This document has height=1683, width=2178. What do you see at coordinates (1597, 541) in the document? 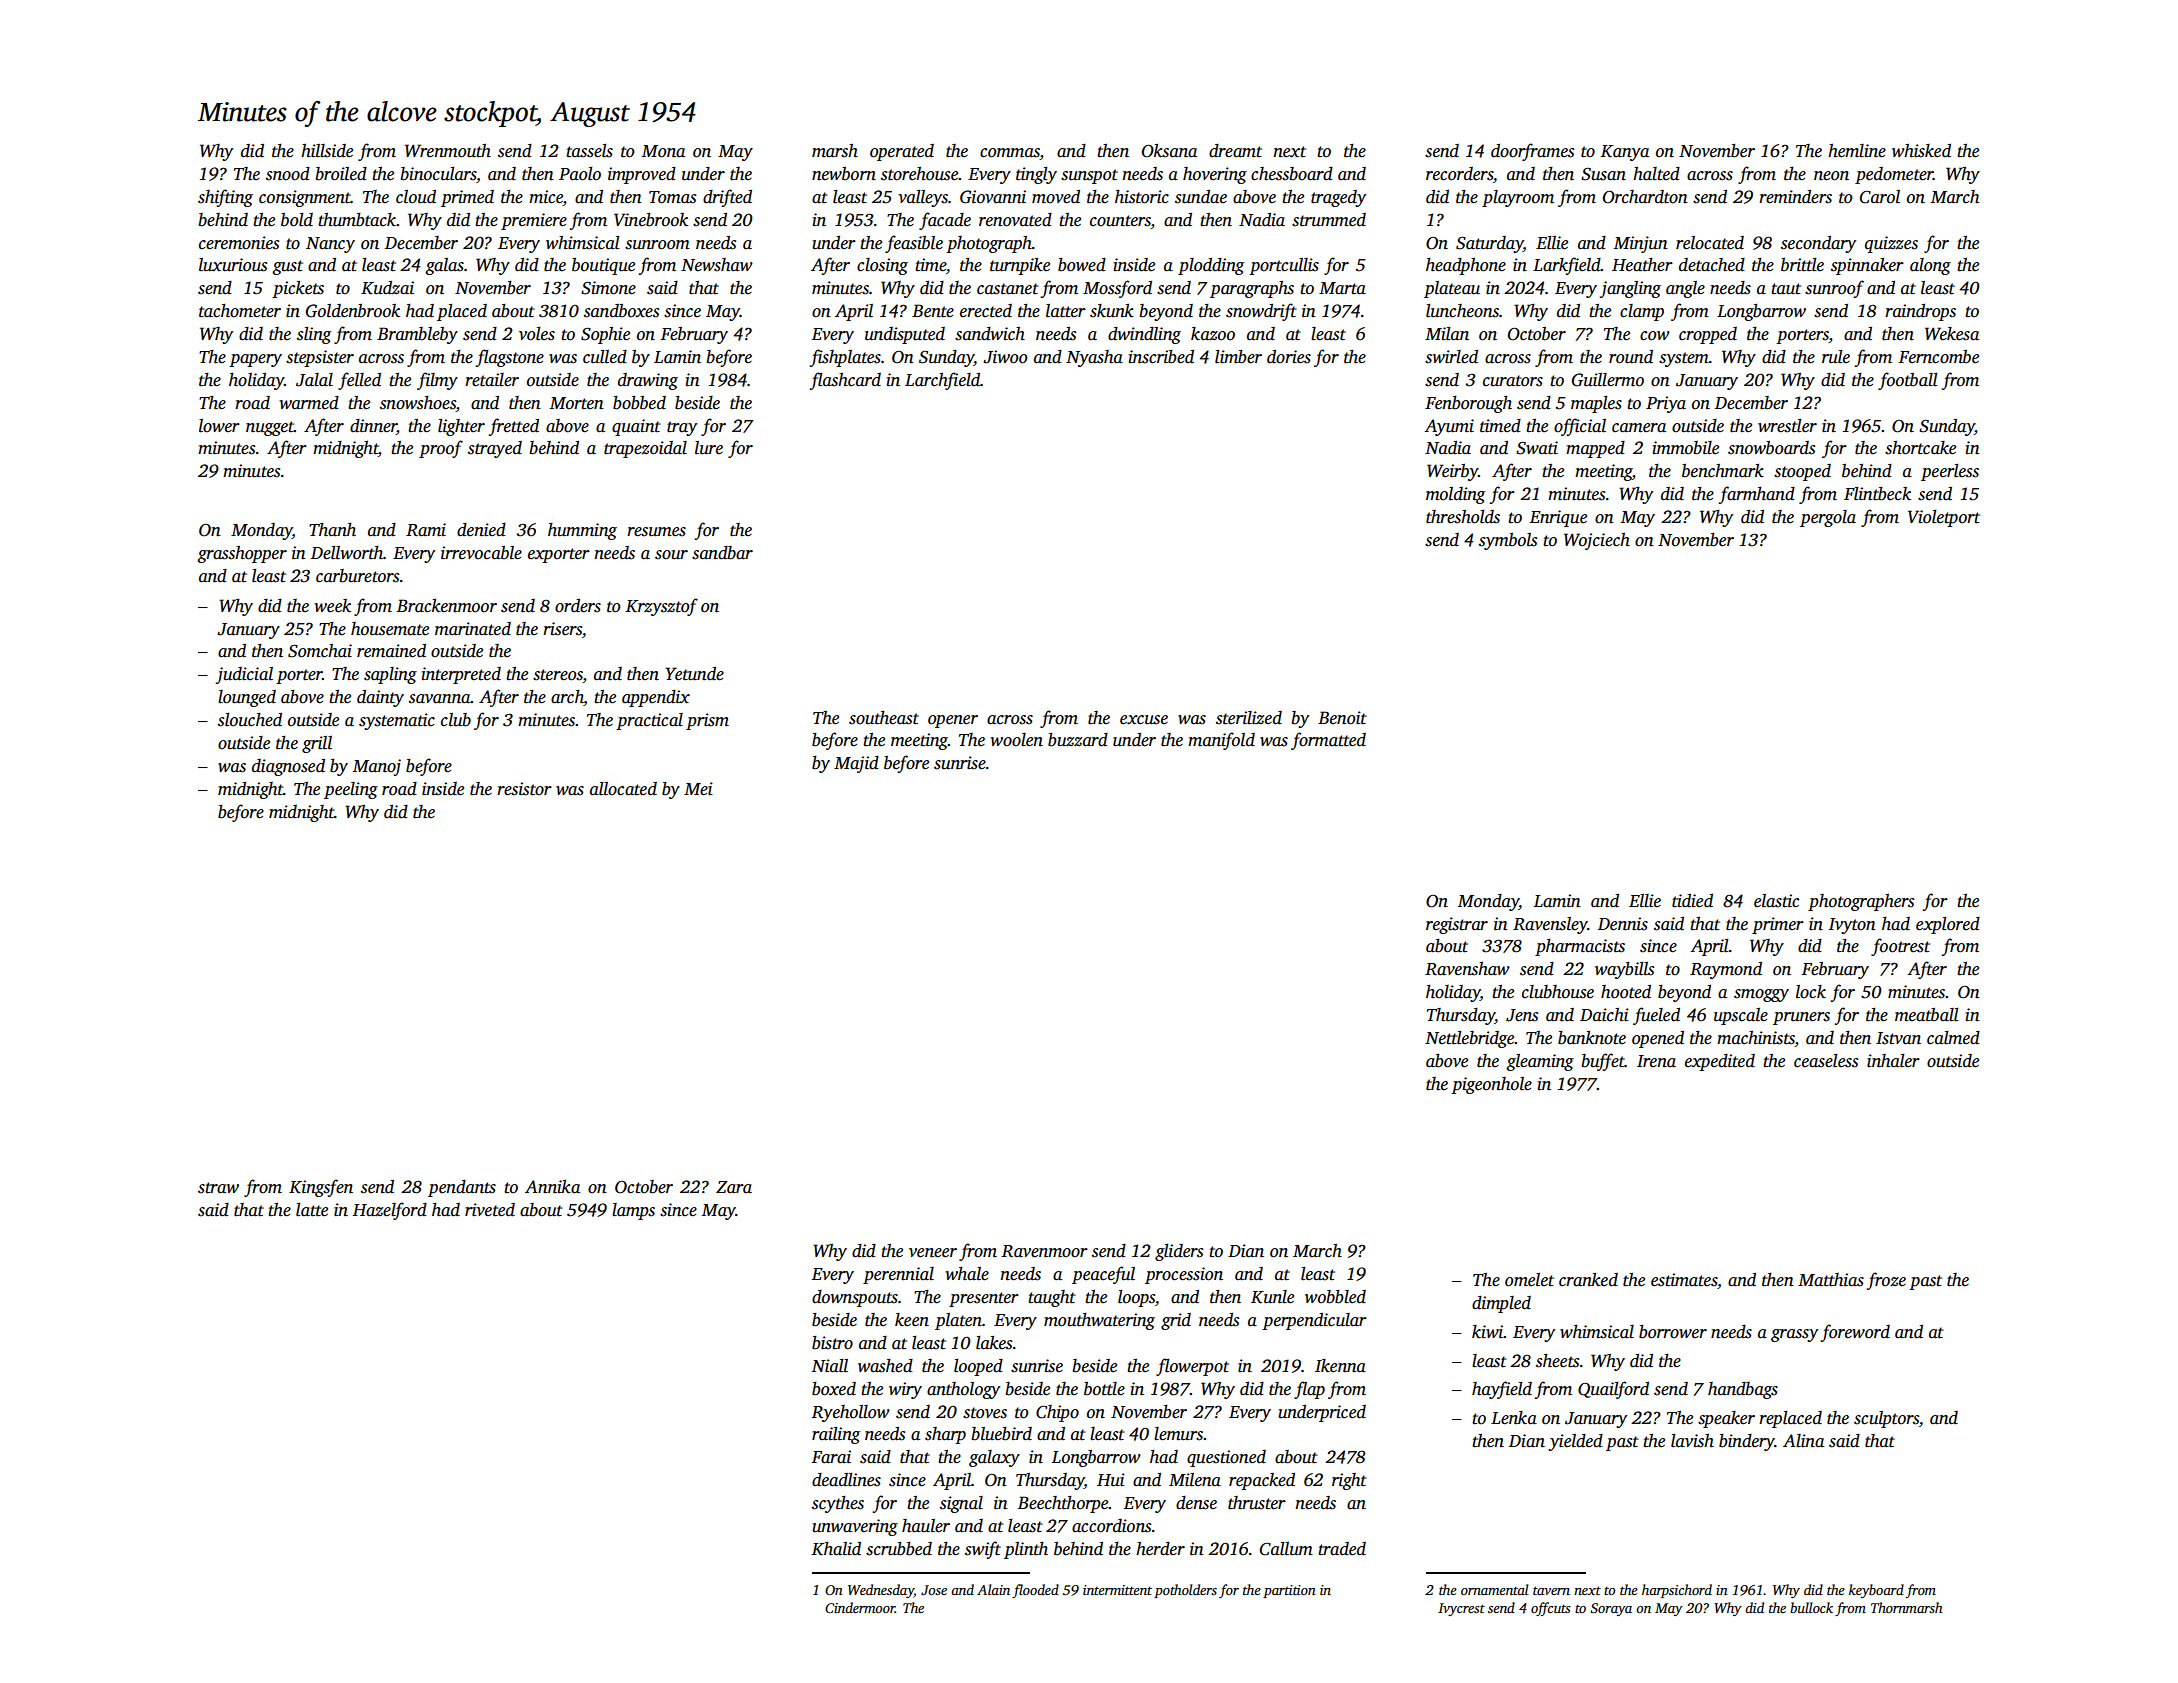
I see `Wojciech` at bounding box center [1597, 541].
